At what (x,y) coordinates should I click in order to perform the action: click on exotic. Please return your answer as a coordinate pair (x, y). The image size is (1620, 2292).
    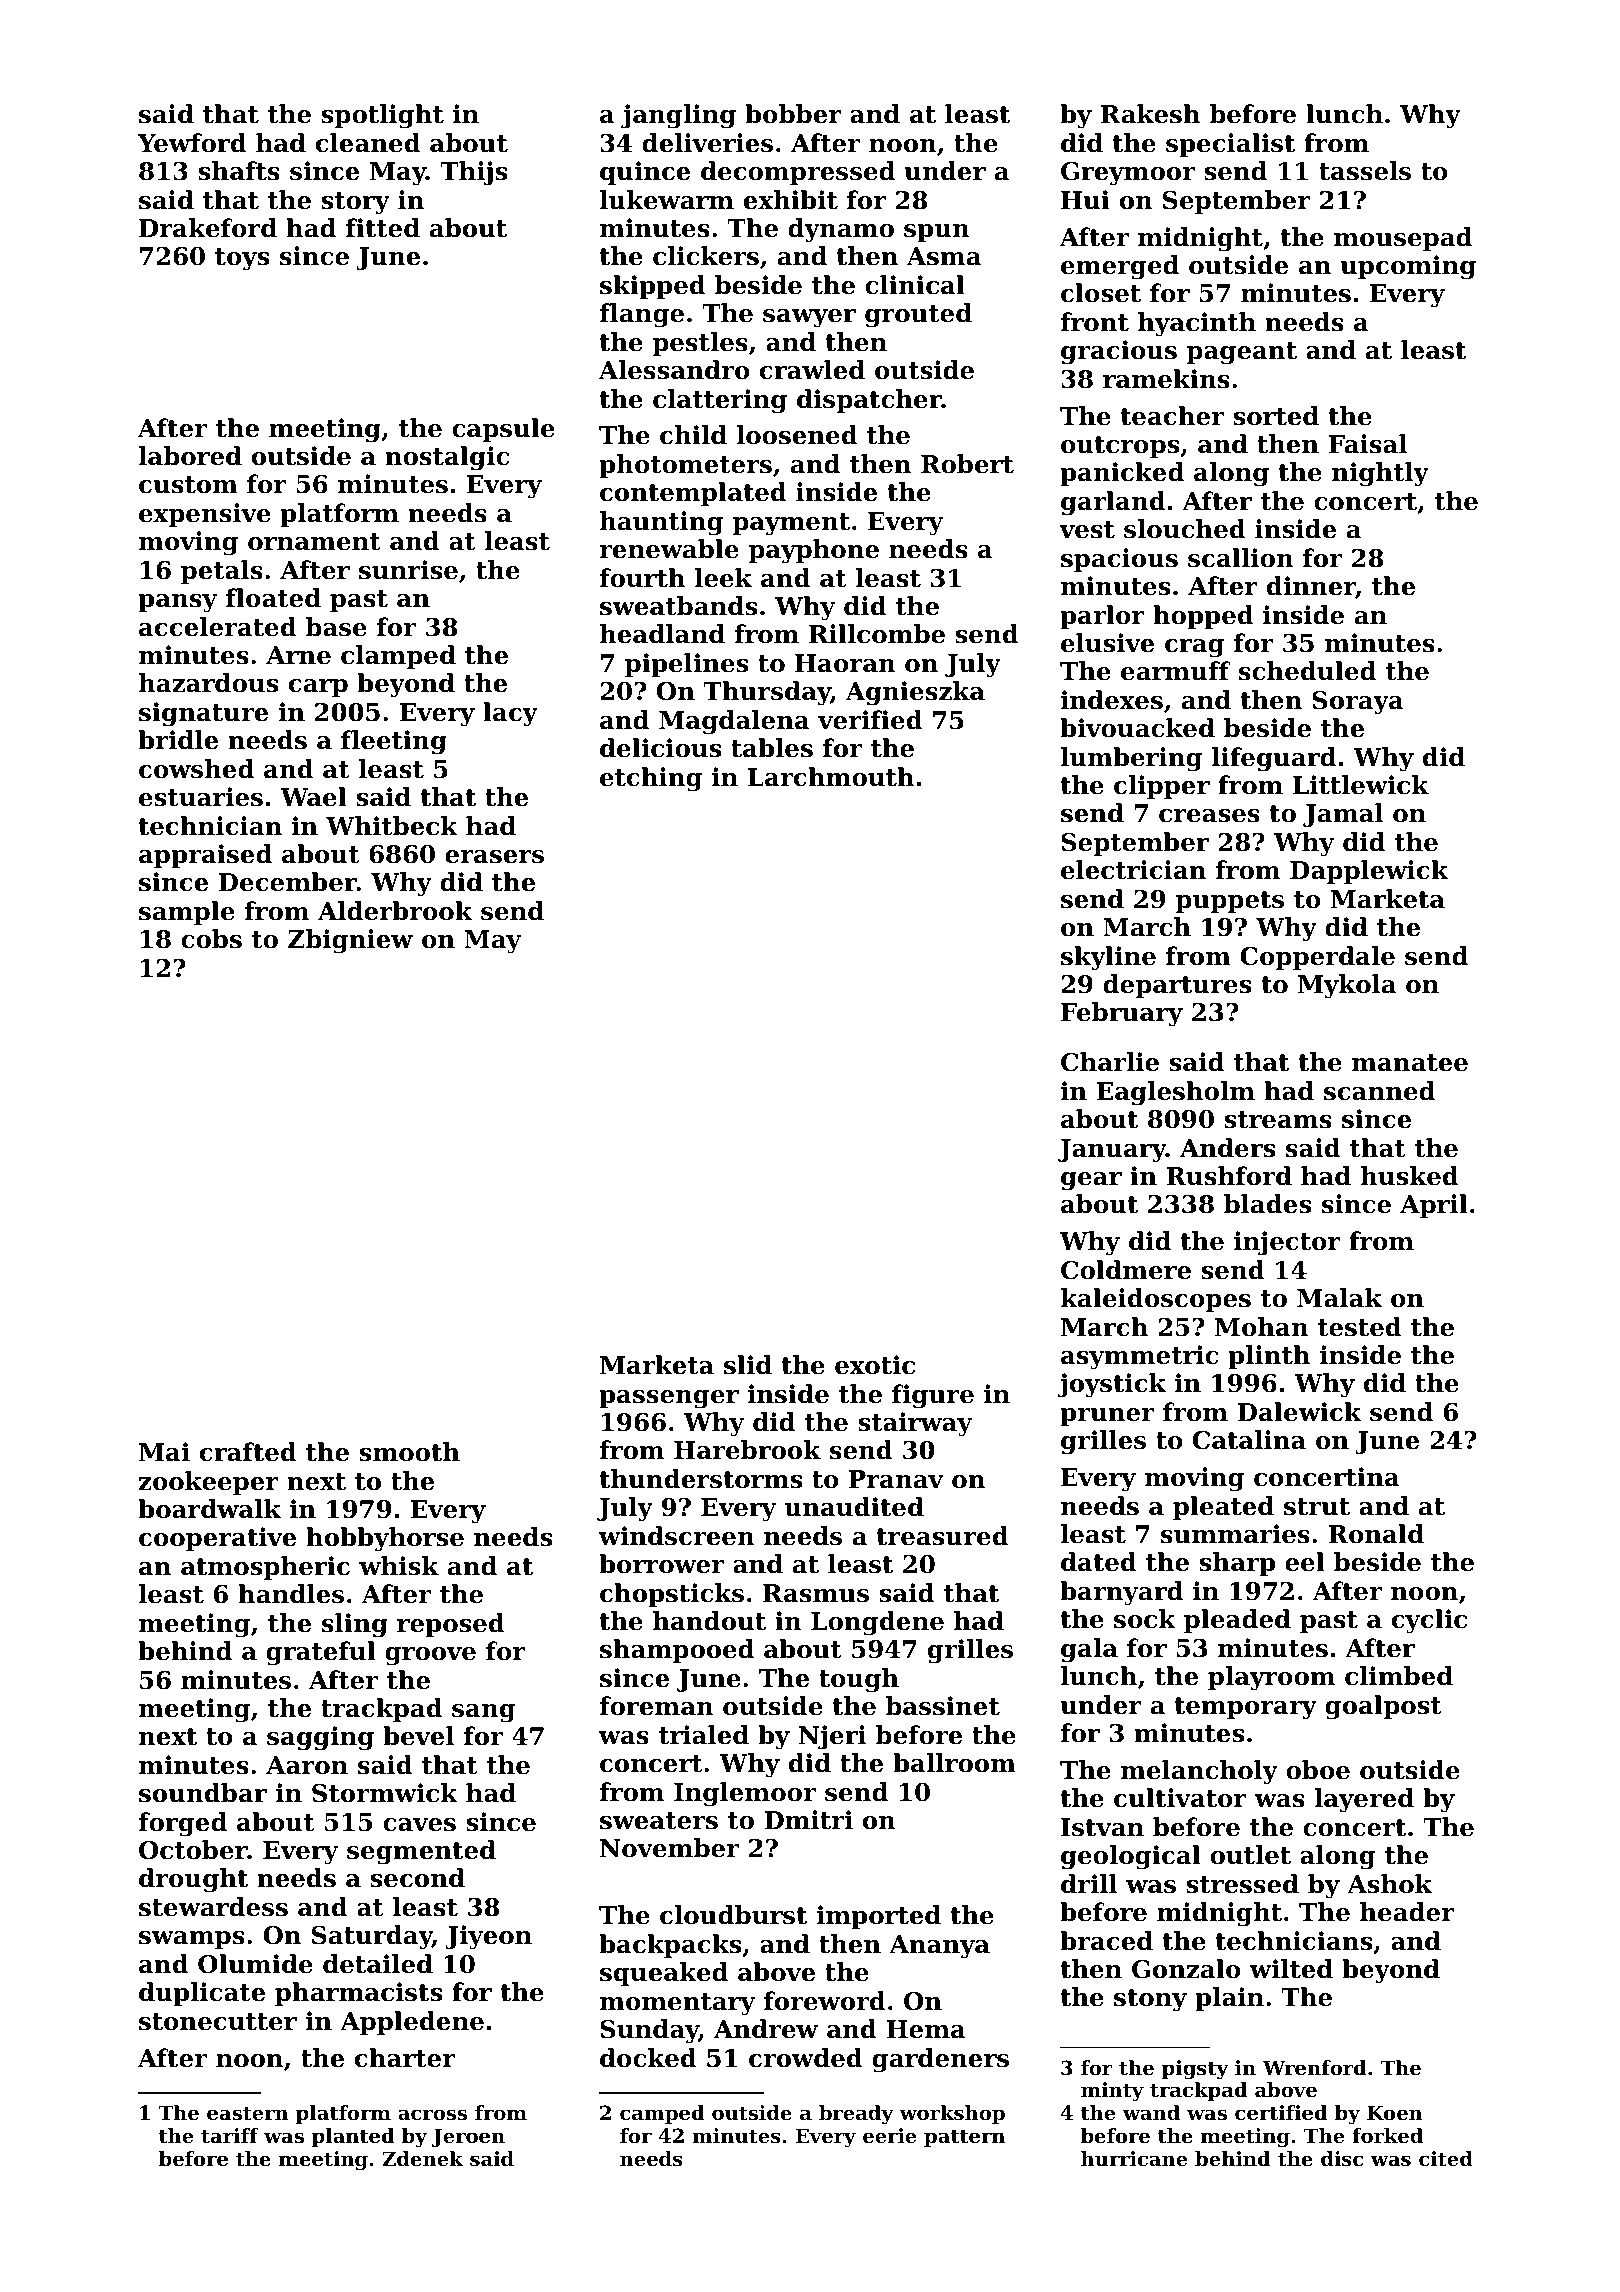
    Looking at the image, I should click on (875, 1365).
